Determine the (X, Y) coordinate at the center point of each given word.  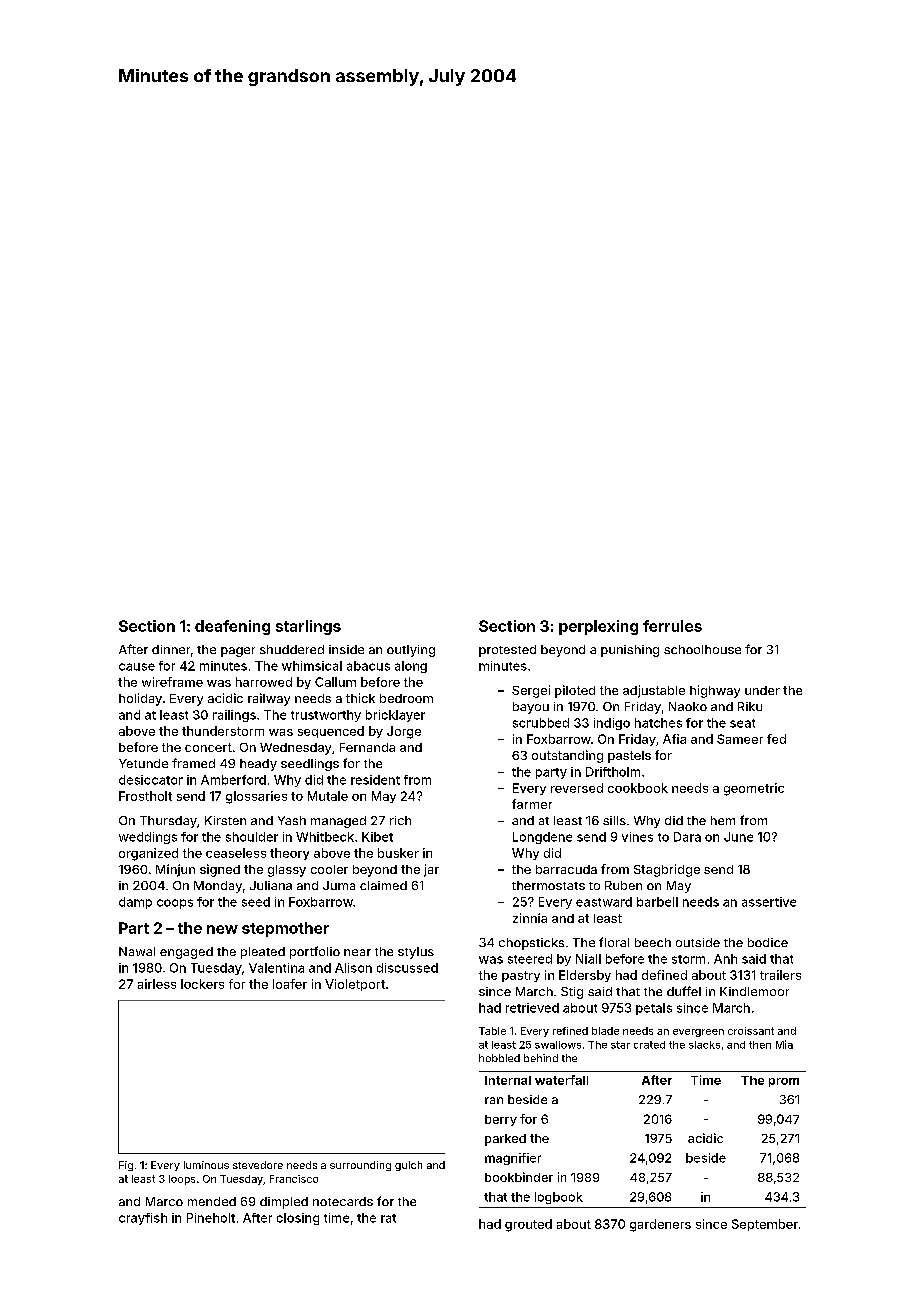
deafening (232, 627)
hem (723, 820)
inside (346, 649)
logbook (559, 1198)
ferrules (672, 626)
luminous (206, 1165)
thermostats (548, 885)
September (765, 1225)
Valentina (276, 968)
